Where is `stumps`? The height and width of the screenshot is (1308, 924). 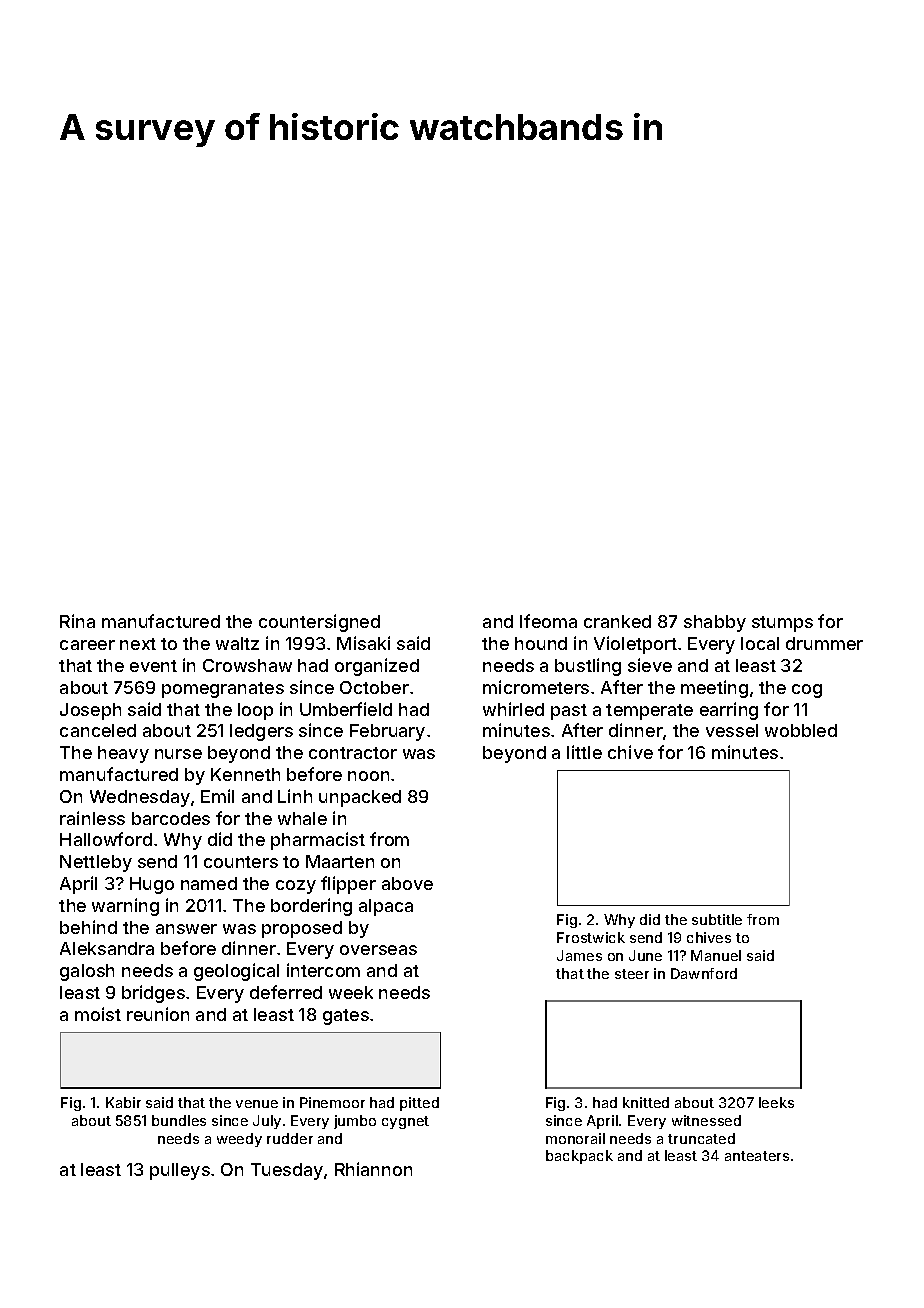
stumps is located at coordinates (782, 624).
